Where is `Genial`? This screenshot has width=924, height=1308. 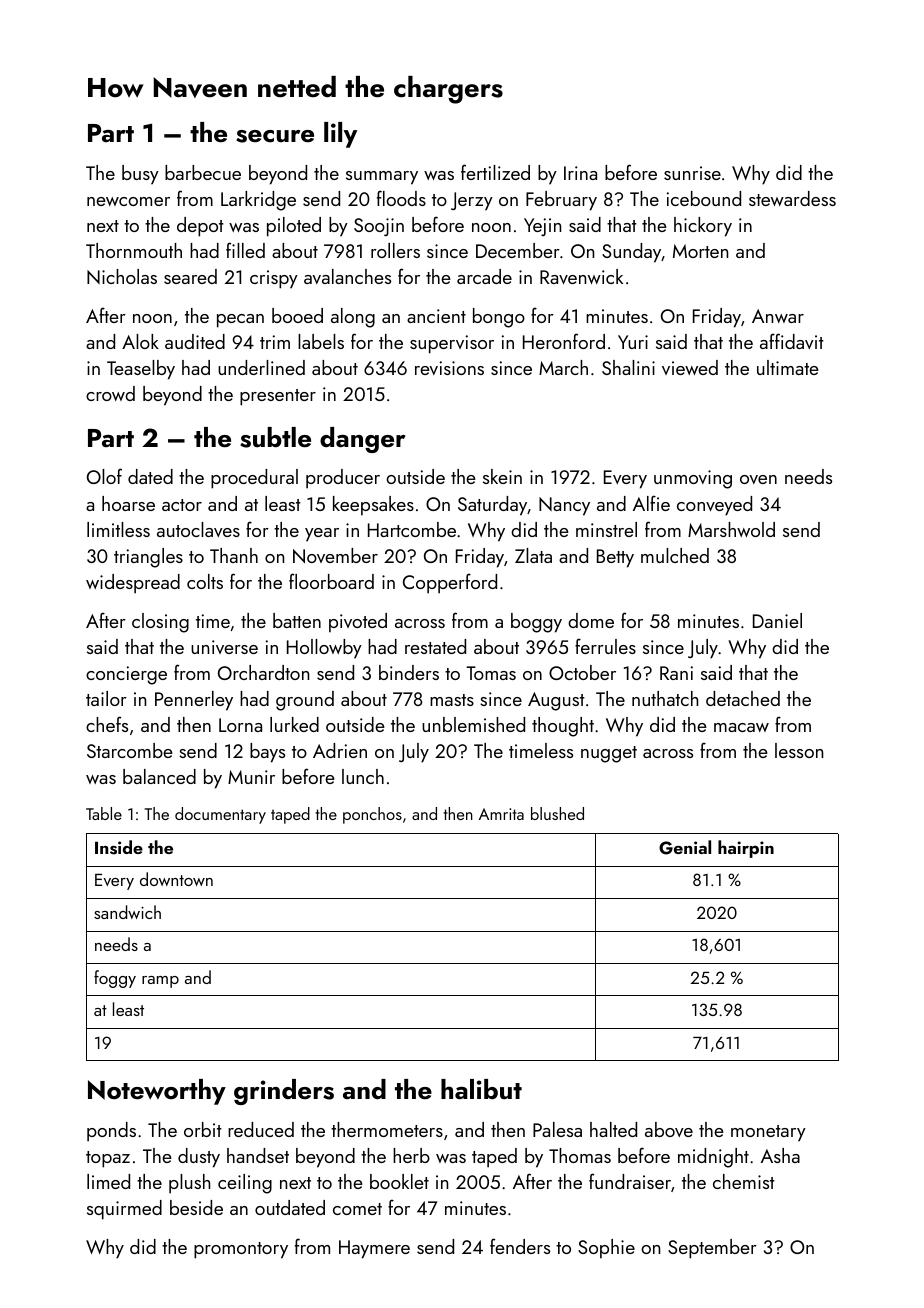 Genial is located at coordinates (685, 847).
